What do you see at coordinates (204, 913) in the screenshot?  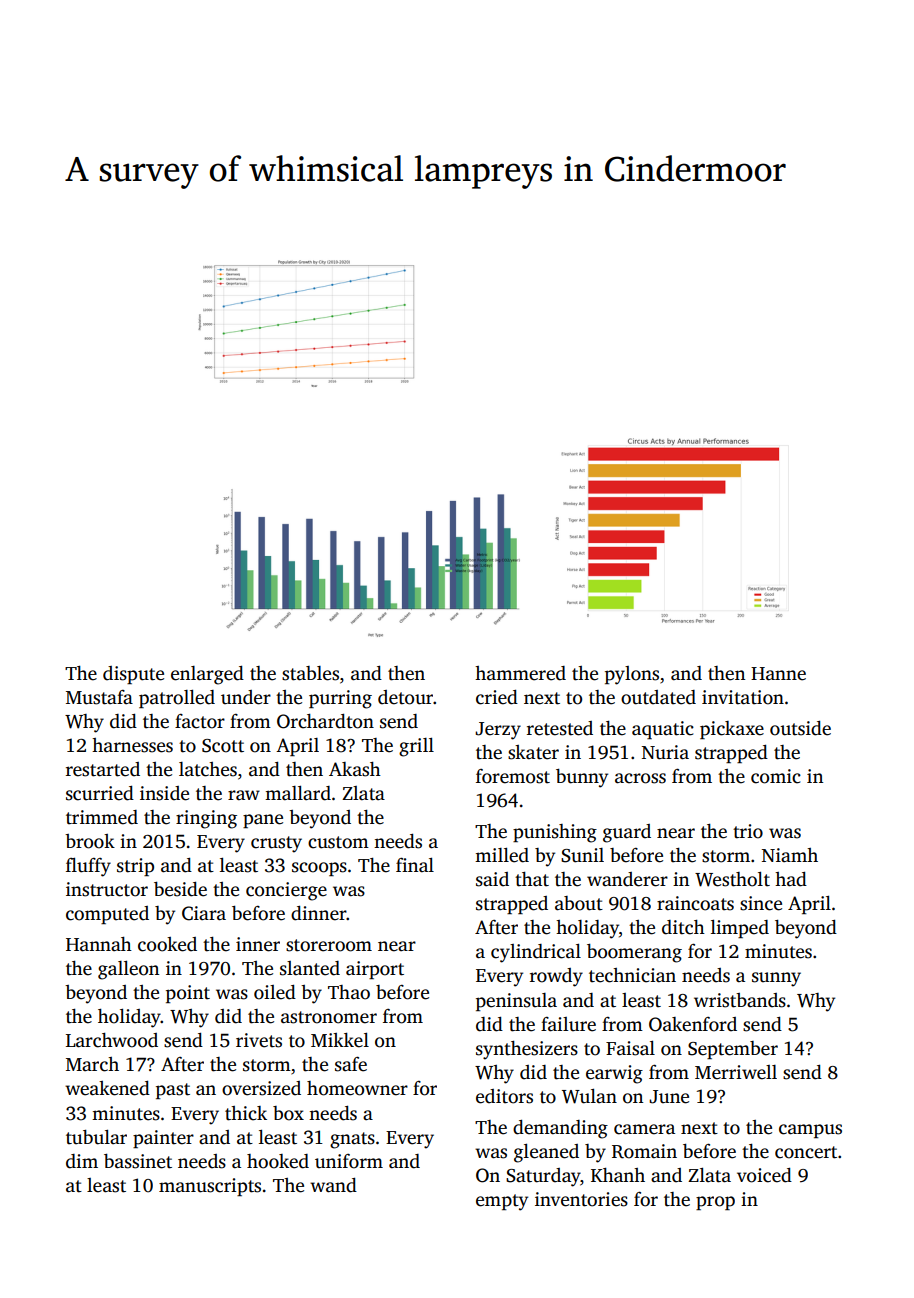 I see `Ciara` at bounding box center [204, 913].
